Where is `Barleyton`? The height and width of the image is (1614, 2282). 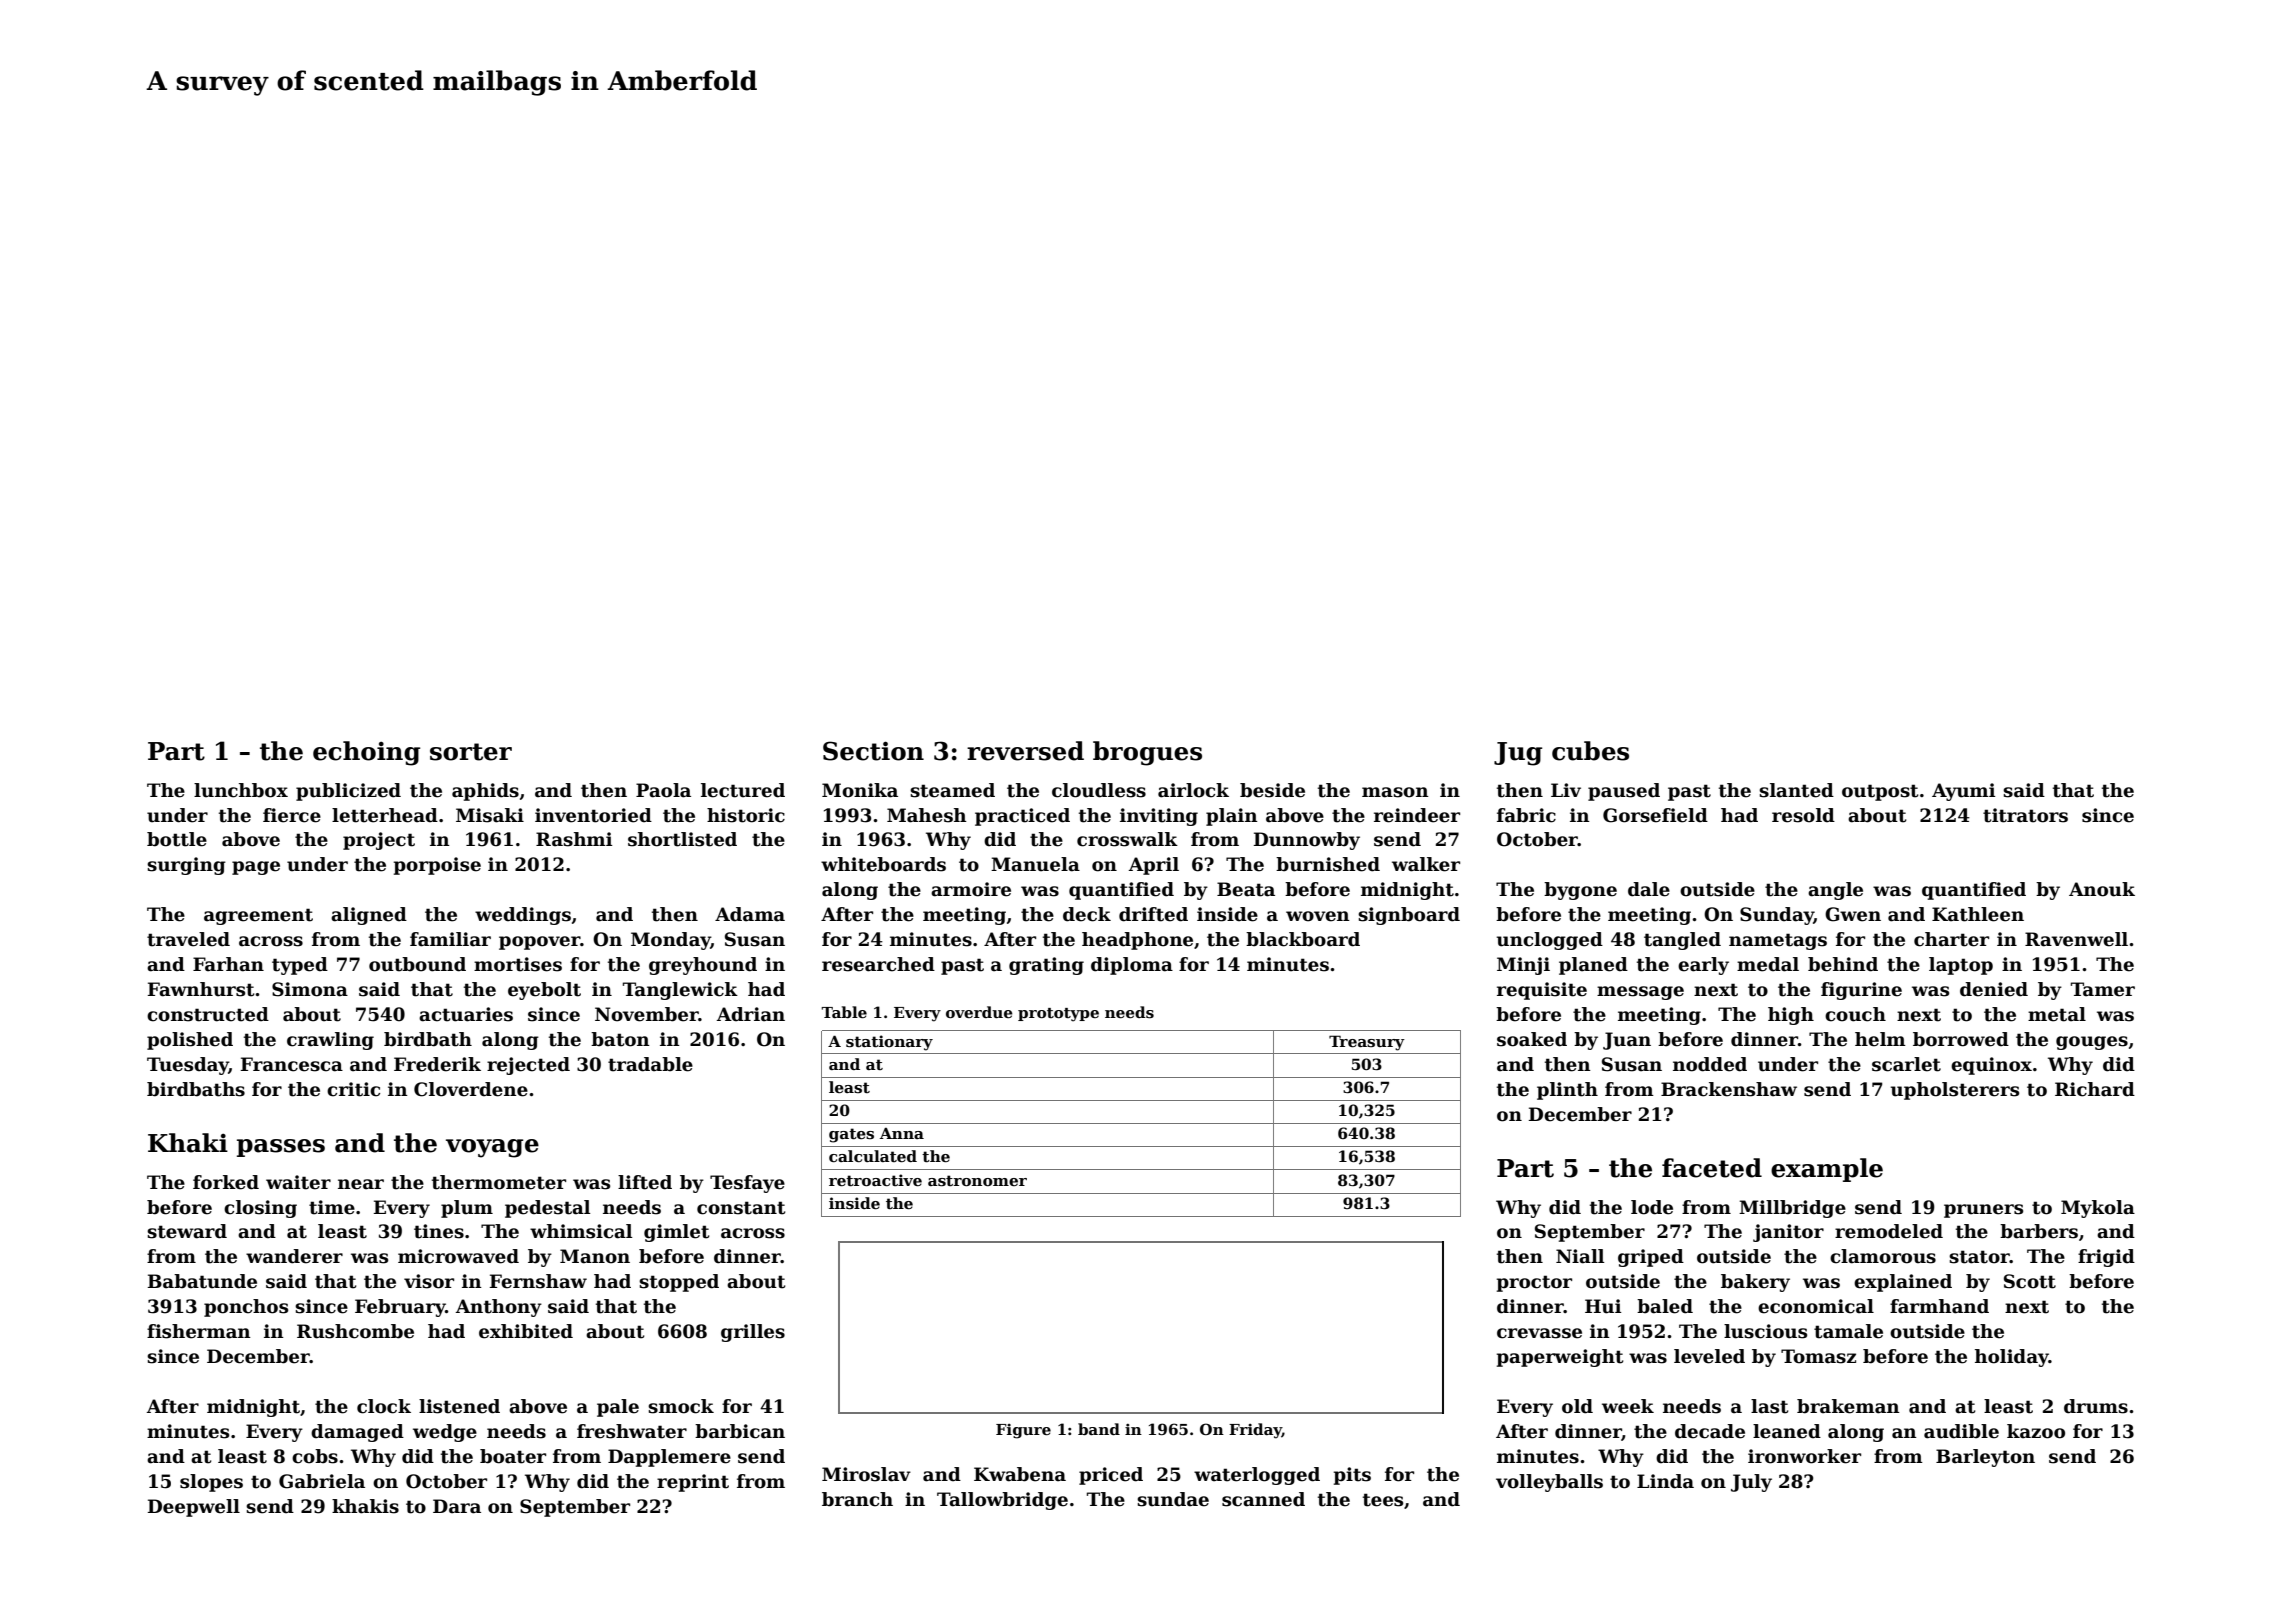
Barleyton is located at coordinates (1985, 1458).
